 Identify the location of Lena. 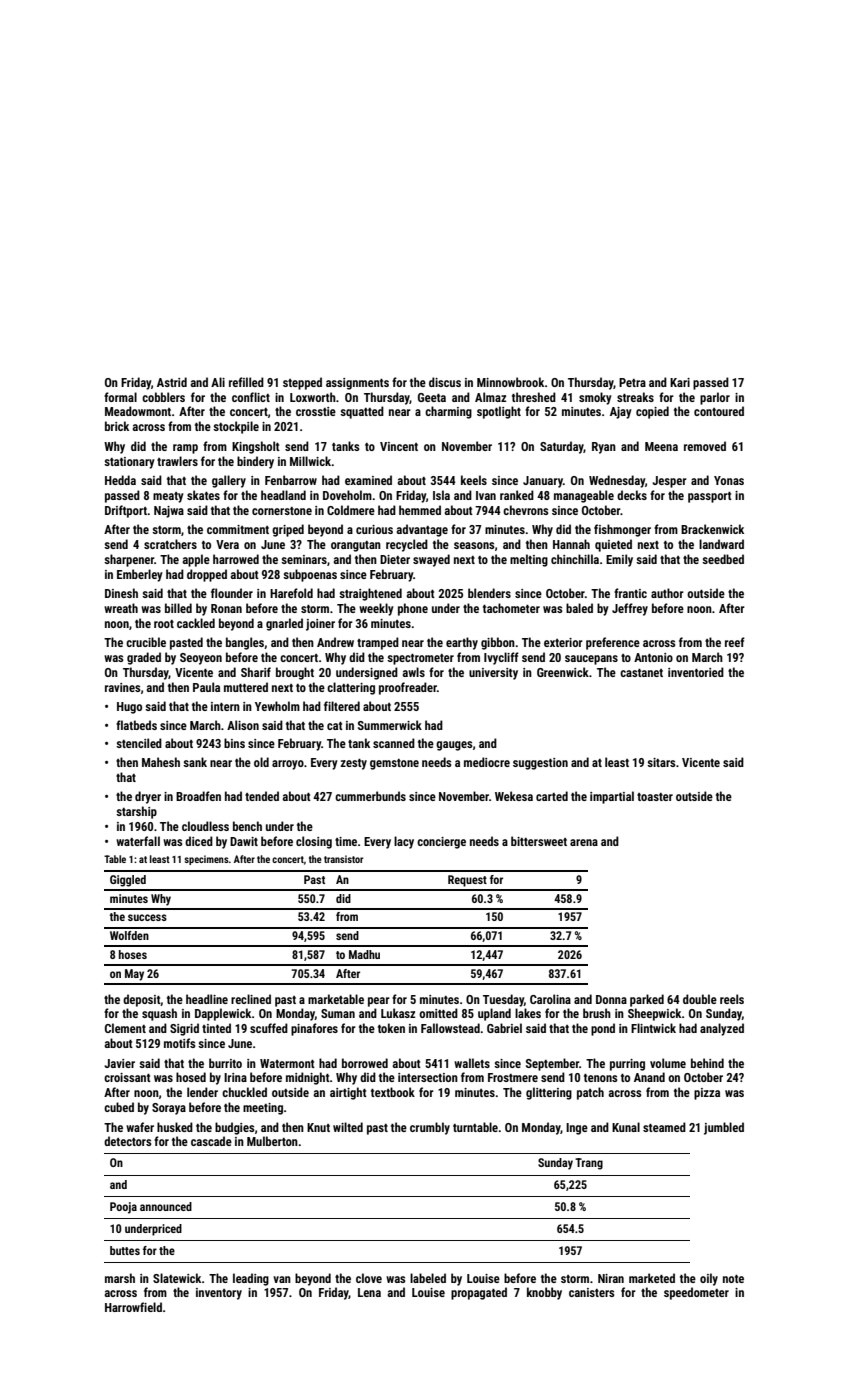
(369, 1292).
